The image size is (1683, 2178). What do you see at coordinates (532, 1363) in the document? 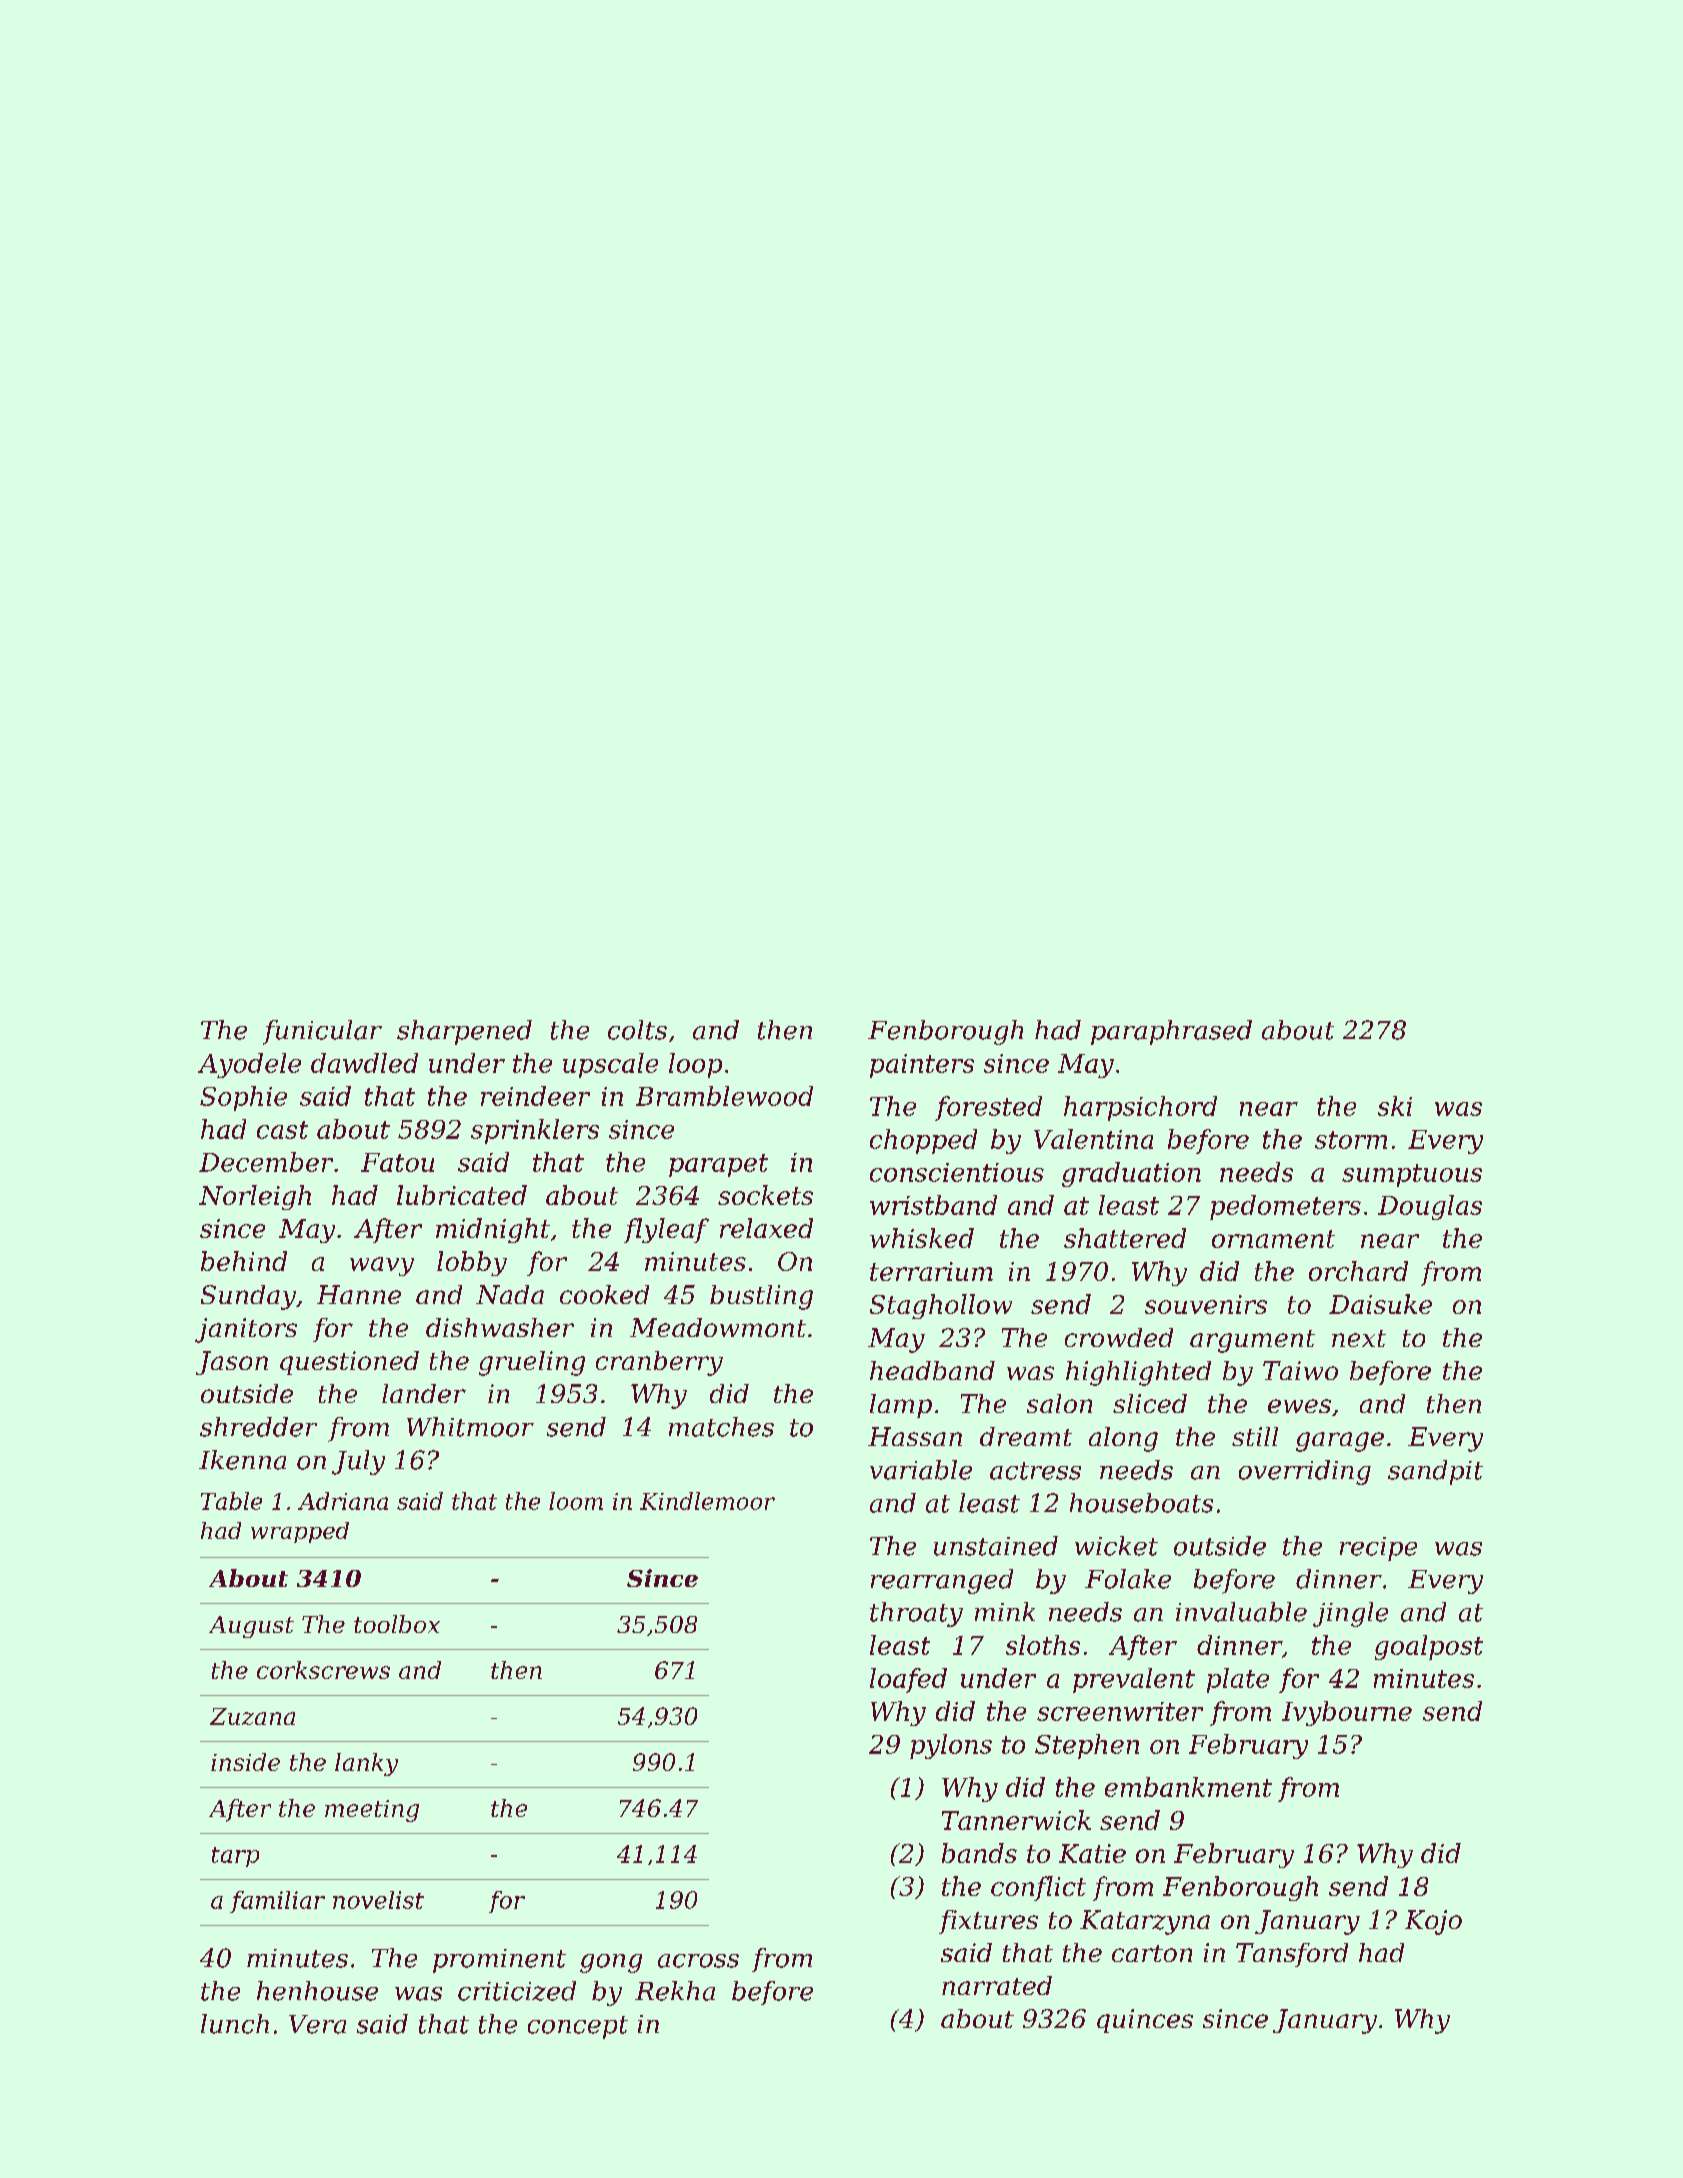
I see `grueling` at bounding box center [532, 1363].
